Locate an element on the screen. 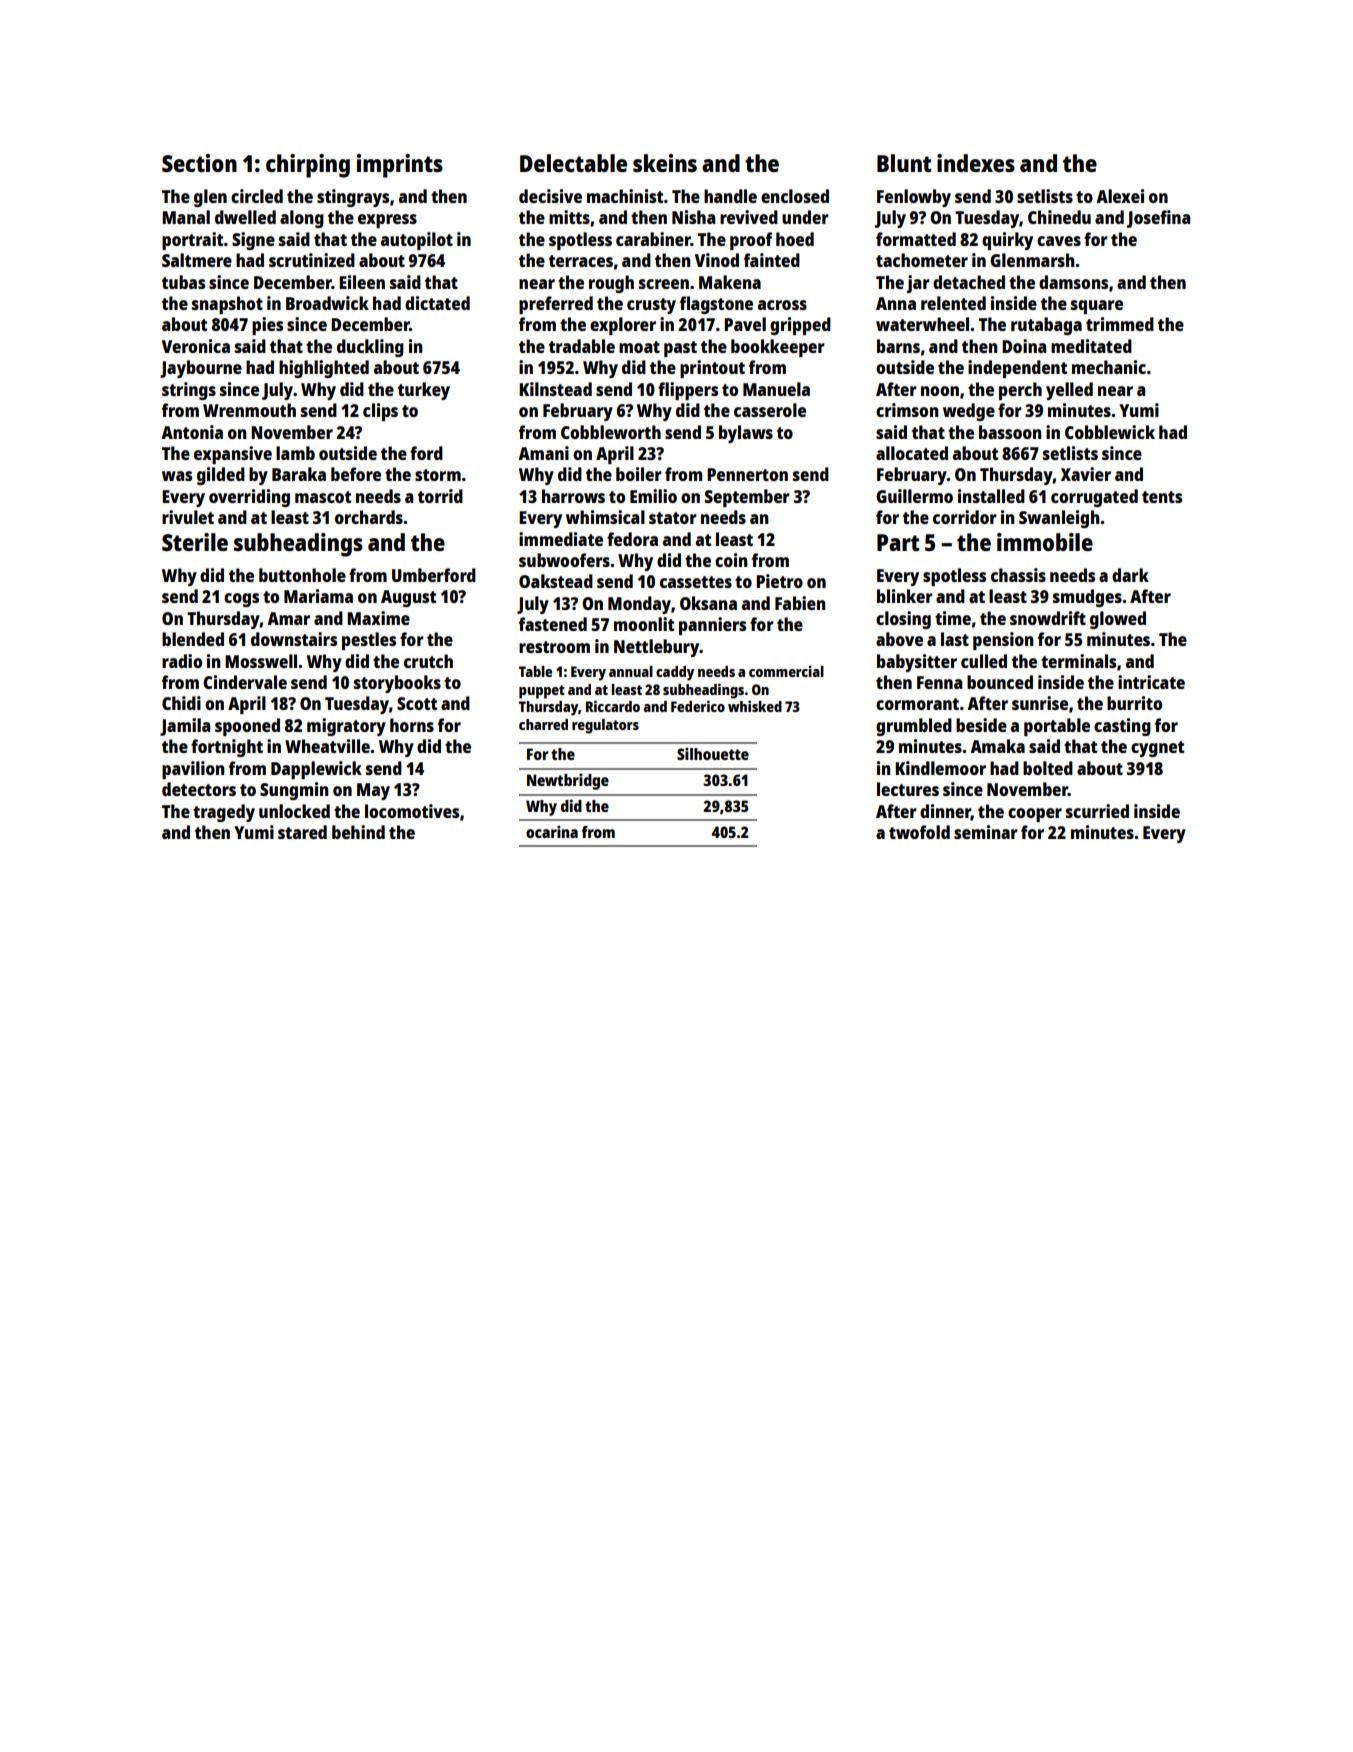  glowed is located at coordinates (1118, 620).
